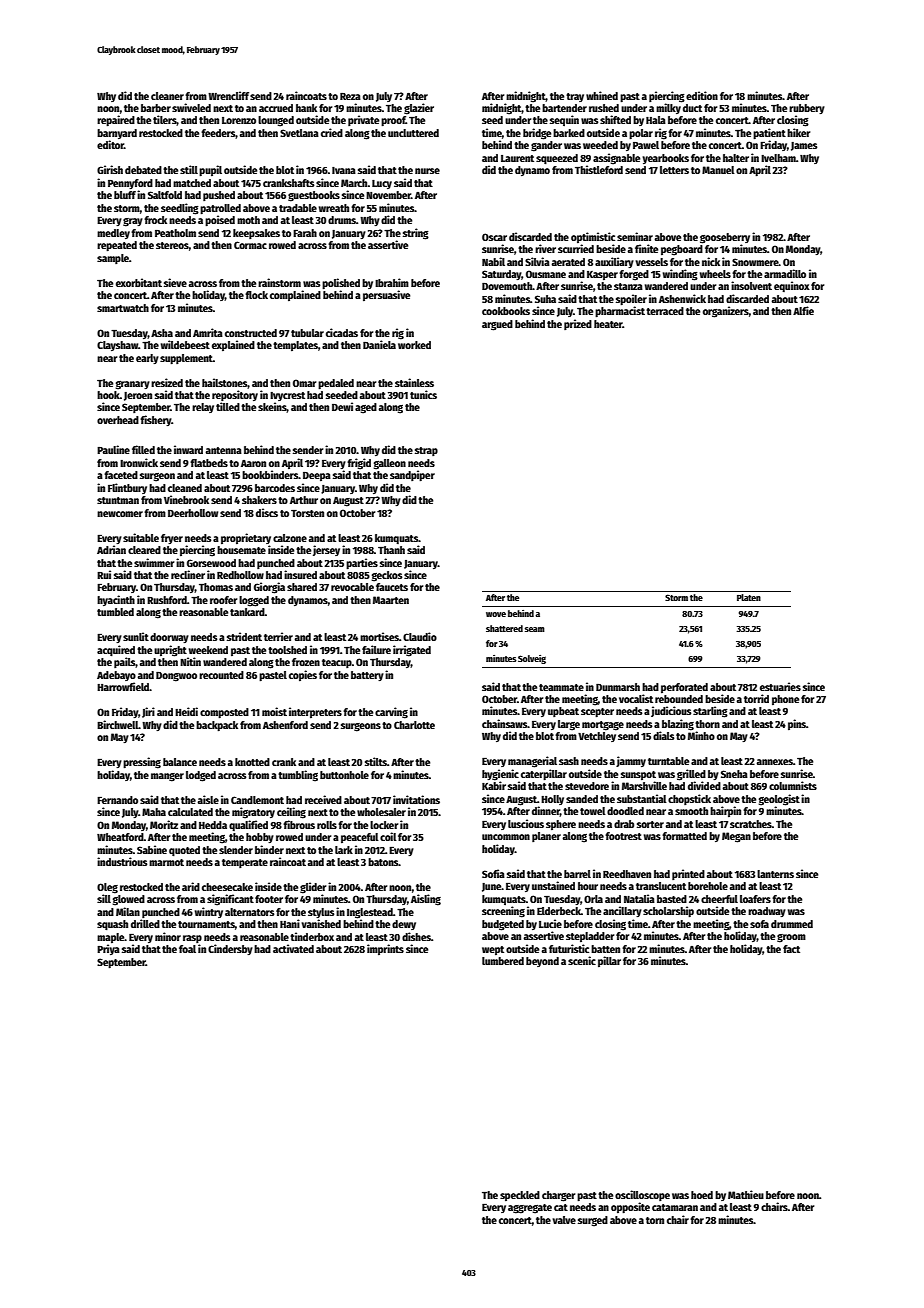  What do you see at coordinates (275, 488) in the page?
I see `barcodes` at bounding box center [275, 488].
